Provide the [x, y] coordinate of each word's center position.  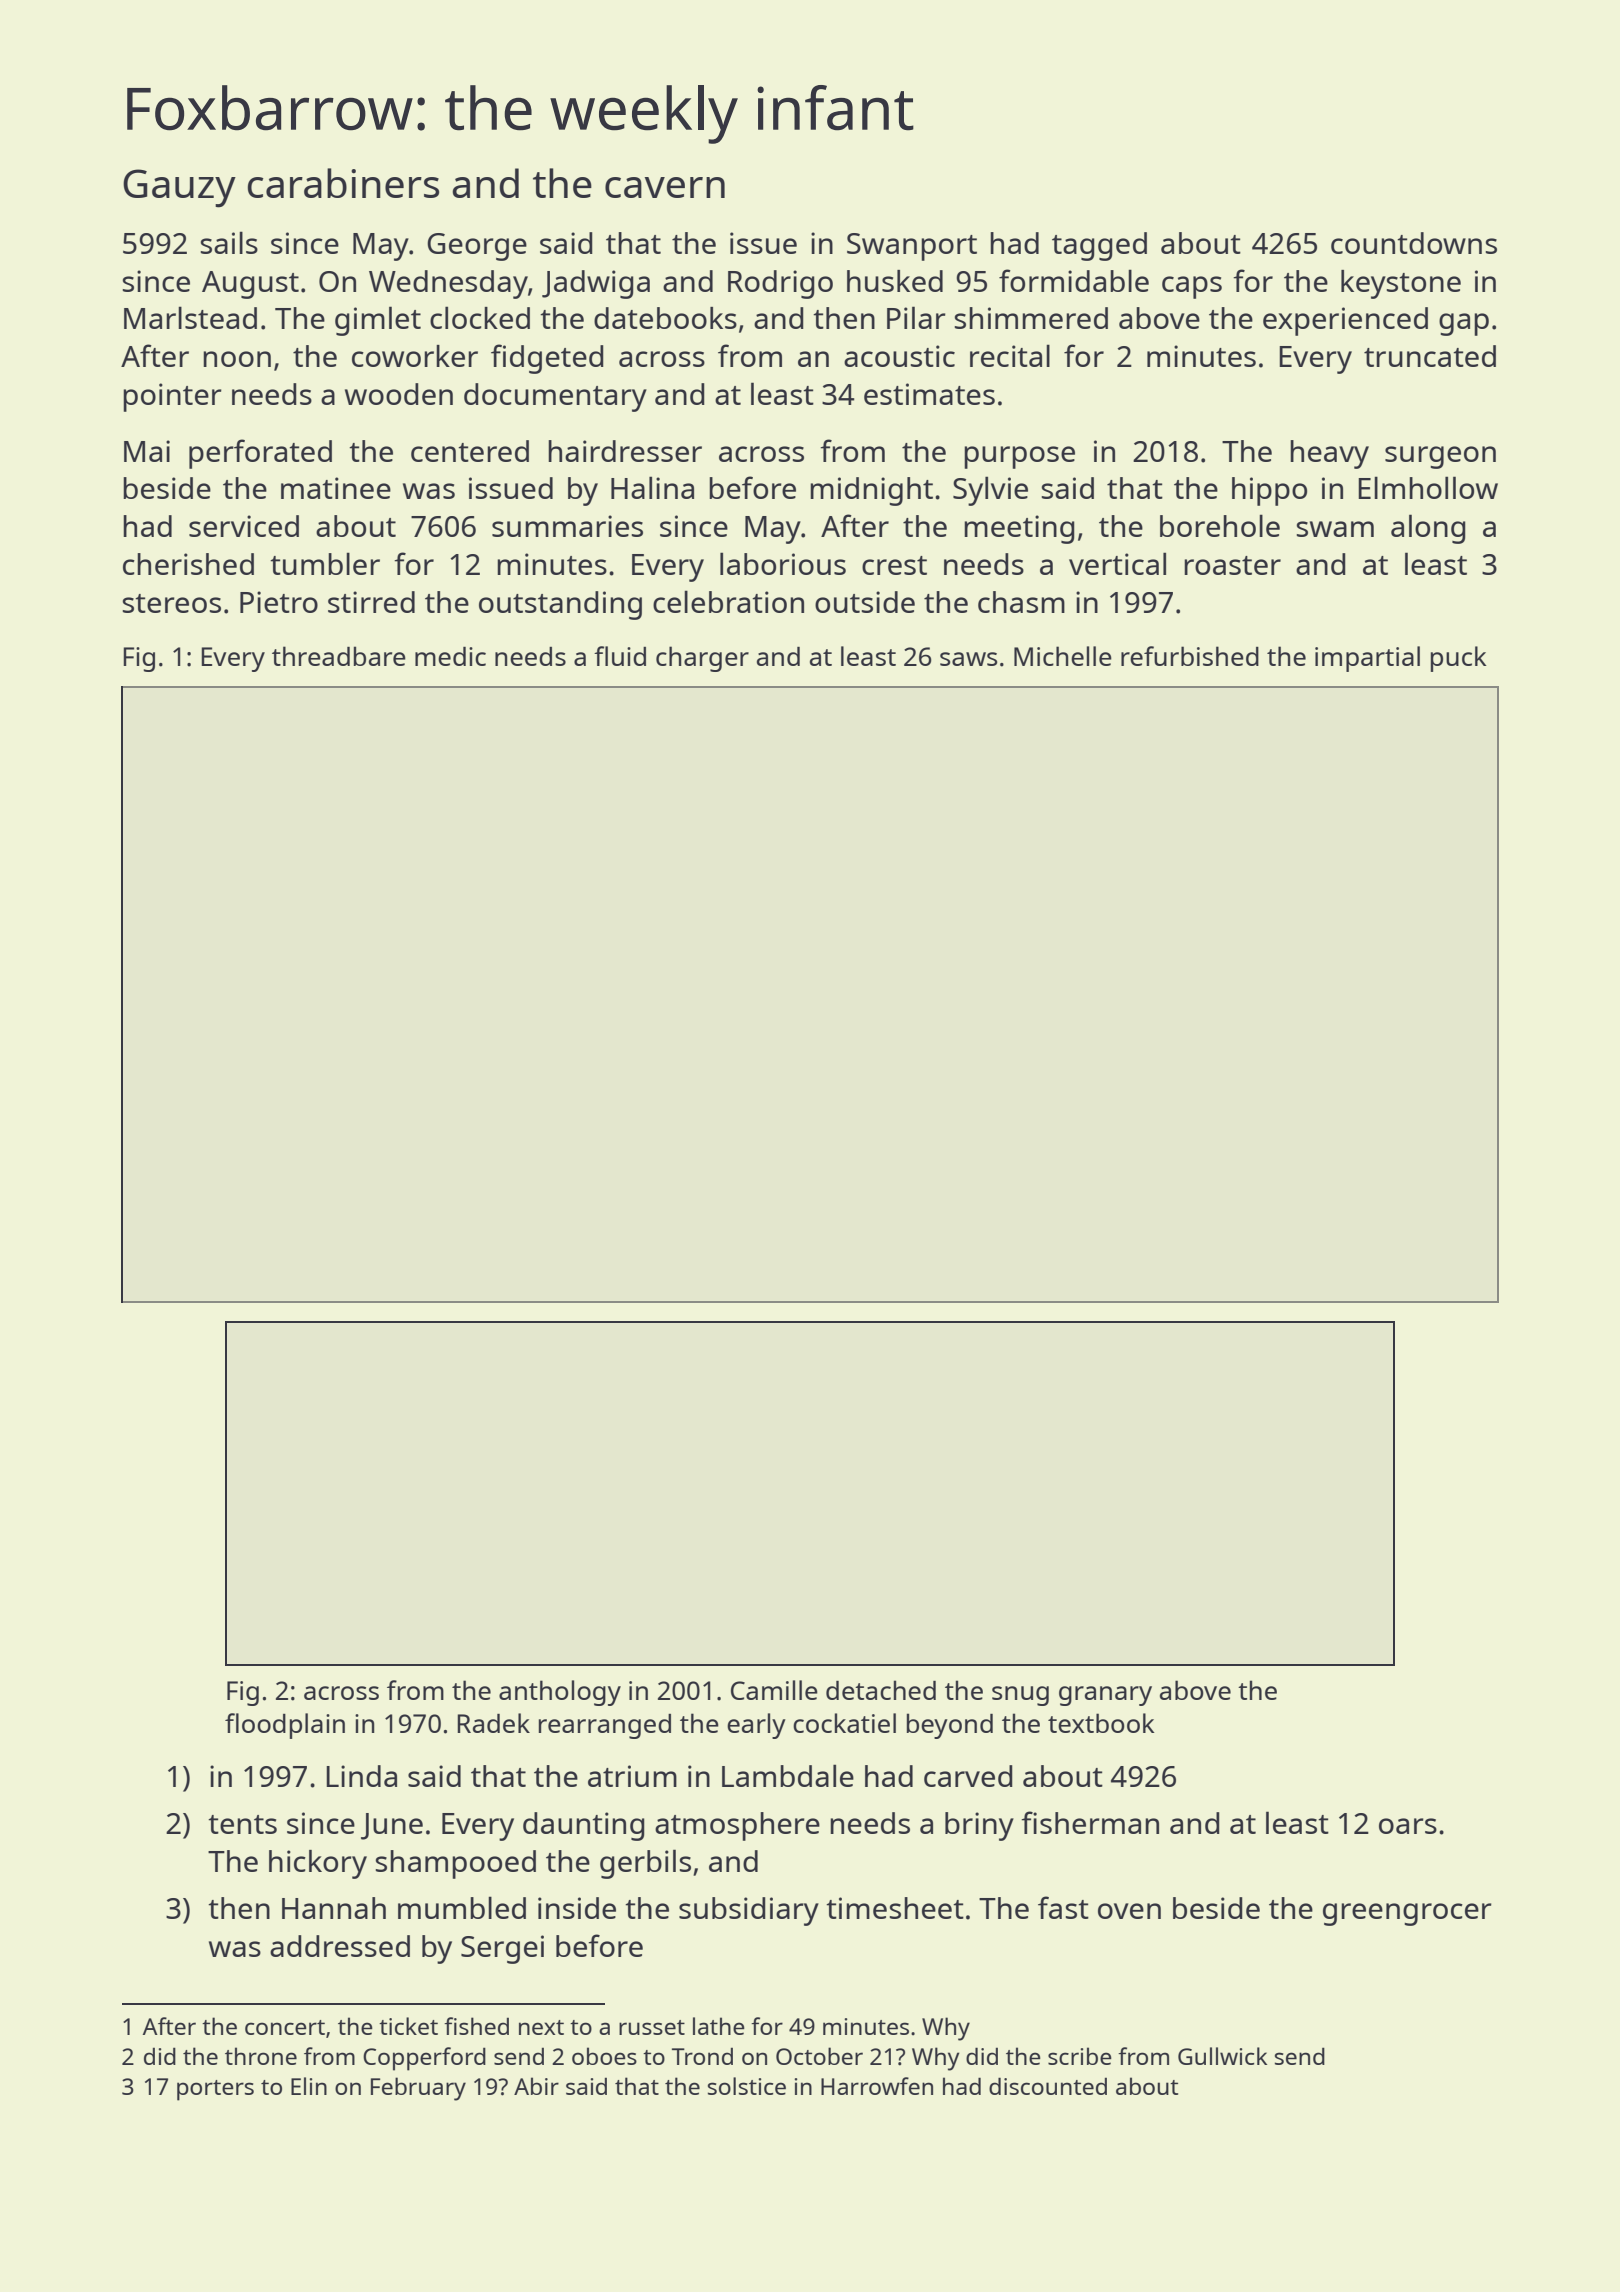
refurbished [1190, 656]
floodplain [285, 1726]
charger [702, 659]
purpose [1019, 457]
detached [881, 1690]
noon [237, 359]
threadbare [339, 656]
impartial [1367, 659]
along [1428, 529]
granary [1105, 1696]
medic [450, 656]
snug [1020, 1696]
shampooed [456, 1864]
